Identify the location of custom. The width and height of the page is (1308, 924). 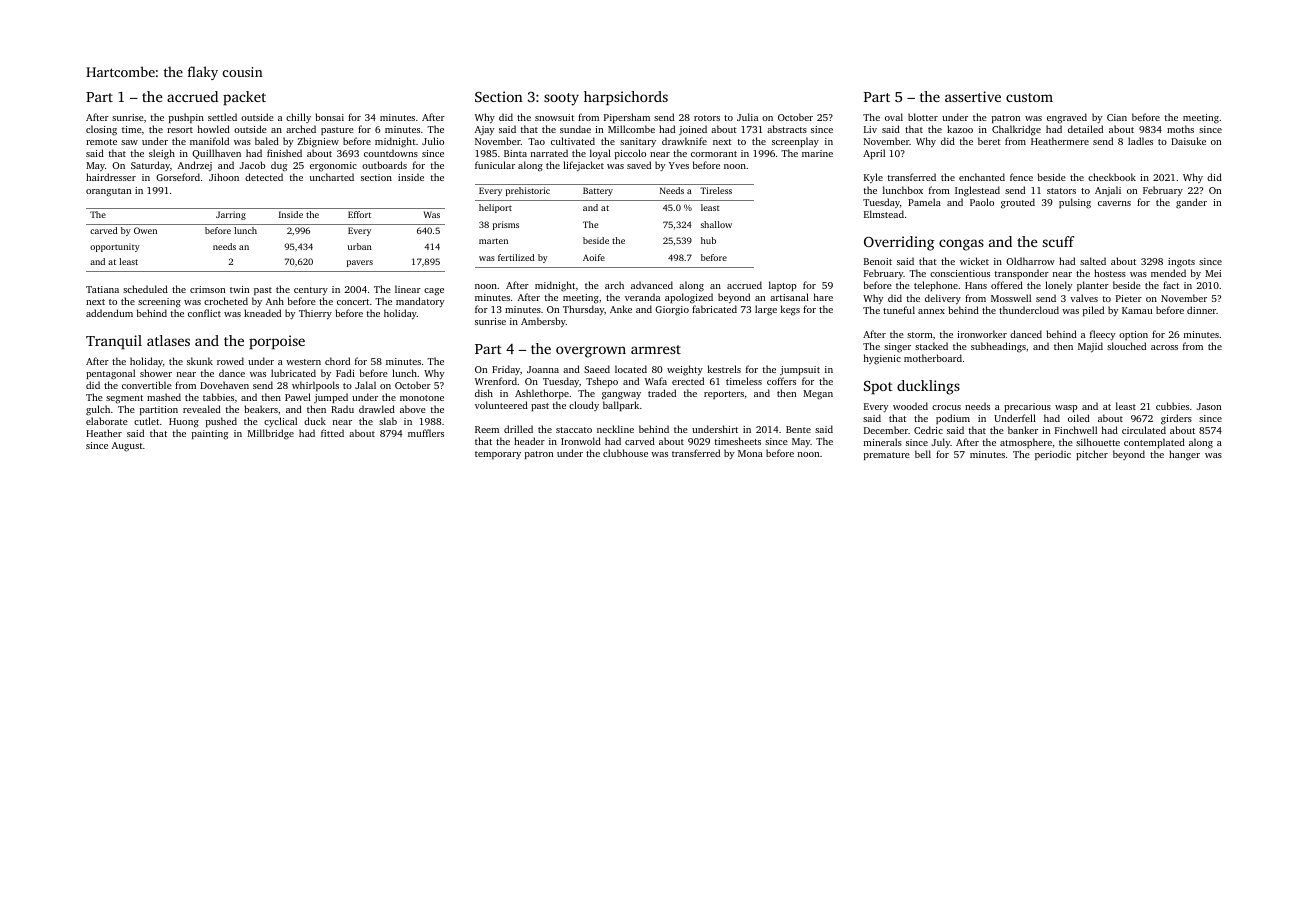
(1029, 97).
